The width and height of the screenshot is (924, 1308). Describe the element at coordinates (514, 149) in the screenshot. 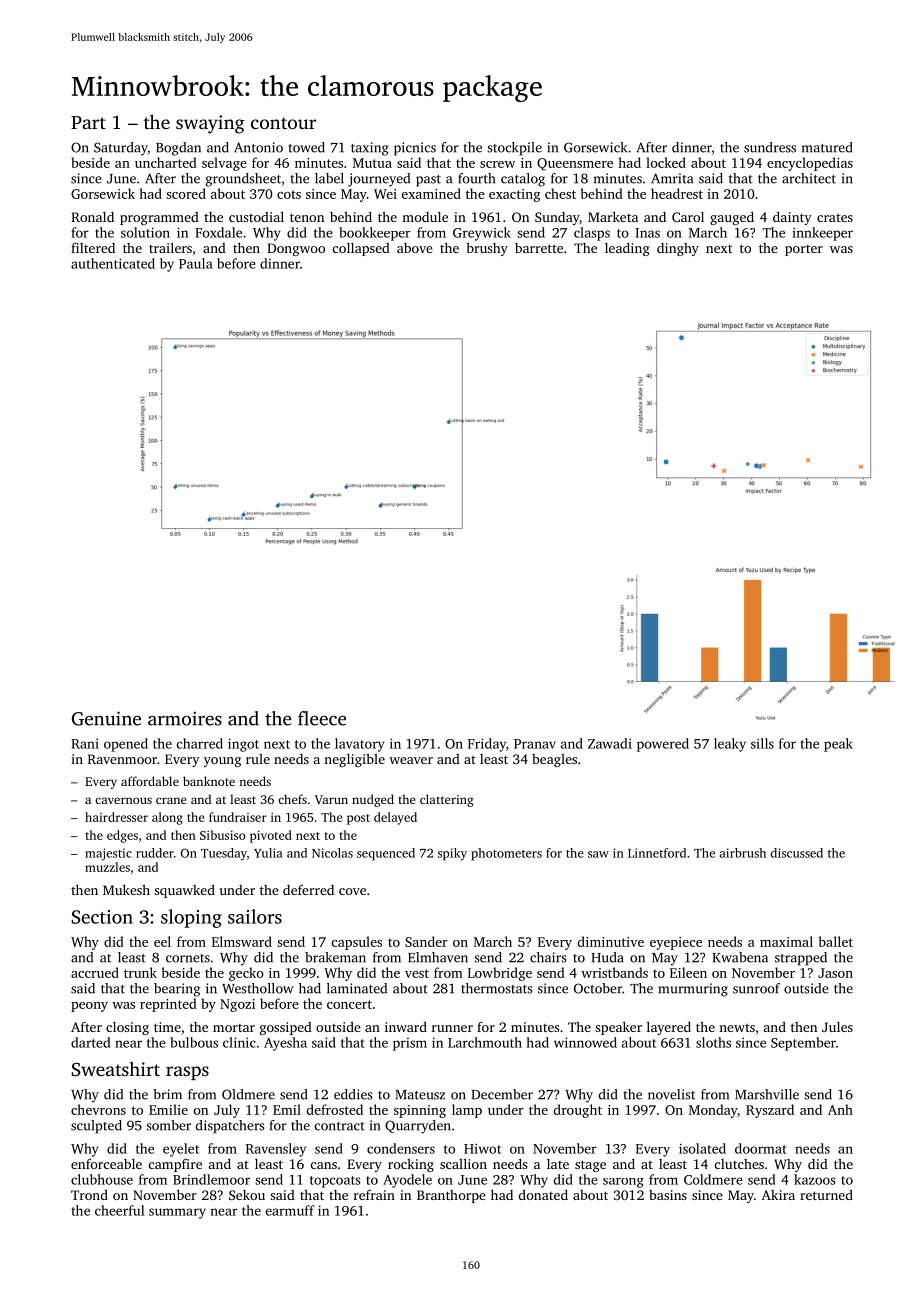

I see `stockpile` at that location.
